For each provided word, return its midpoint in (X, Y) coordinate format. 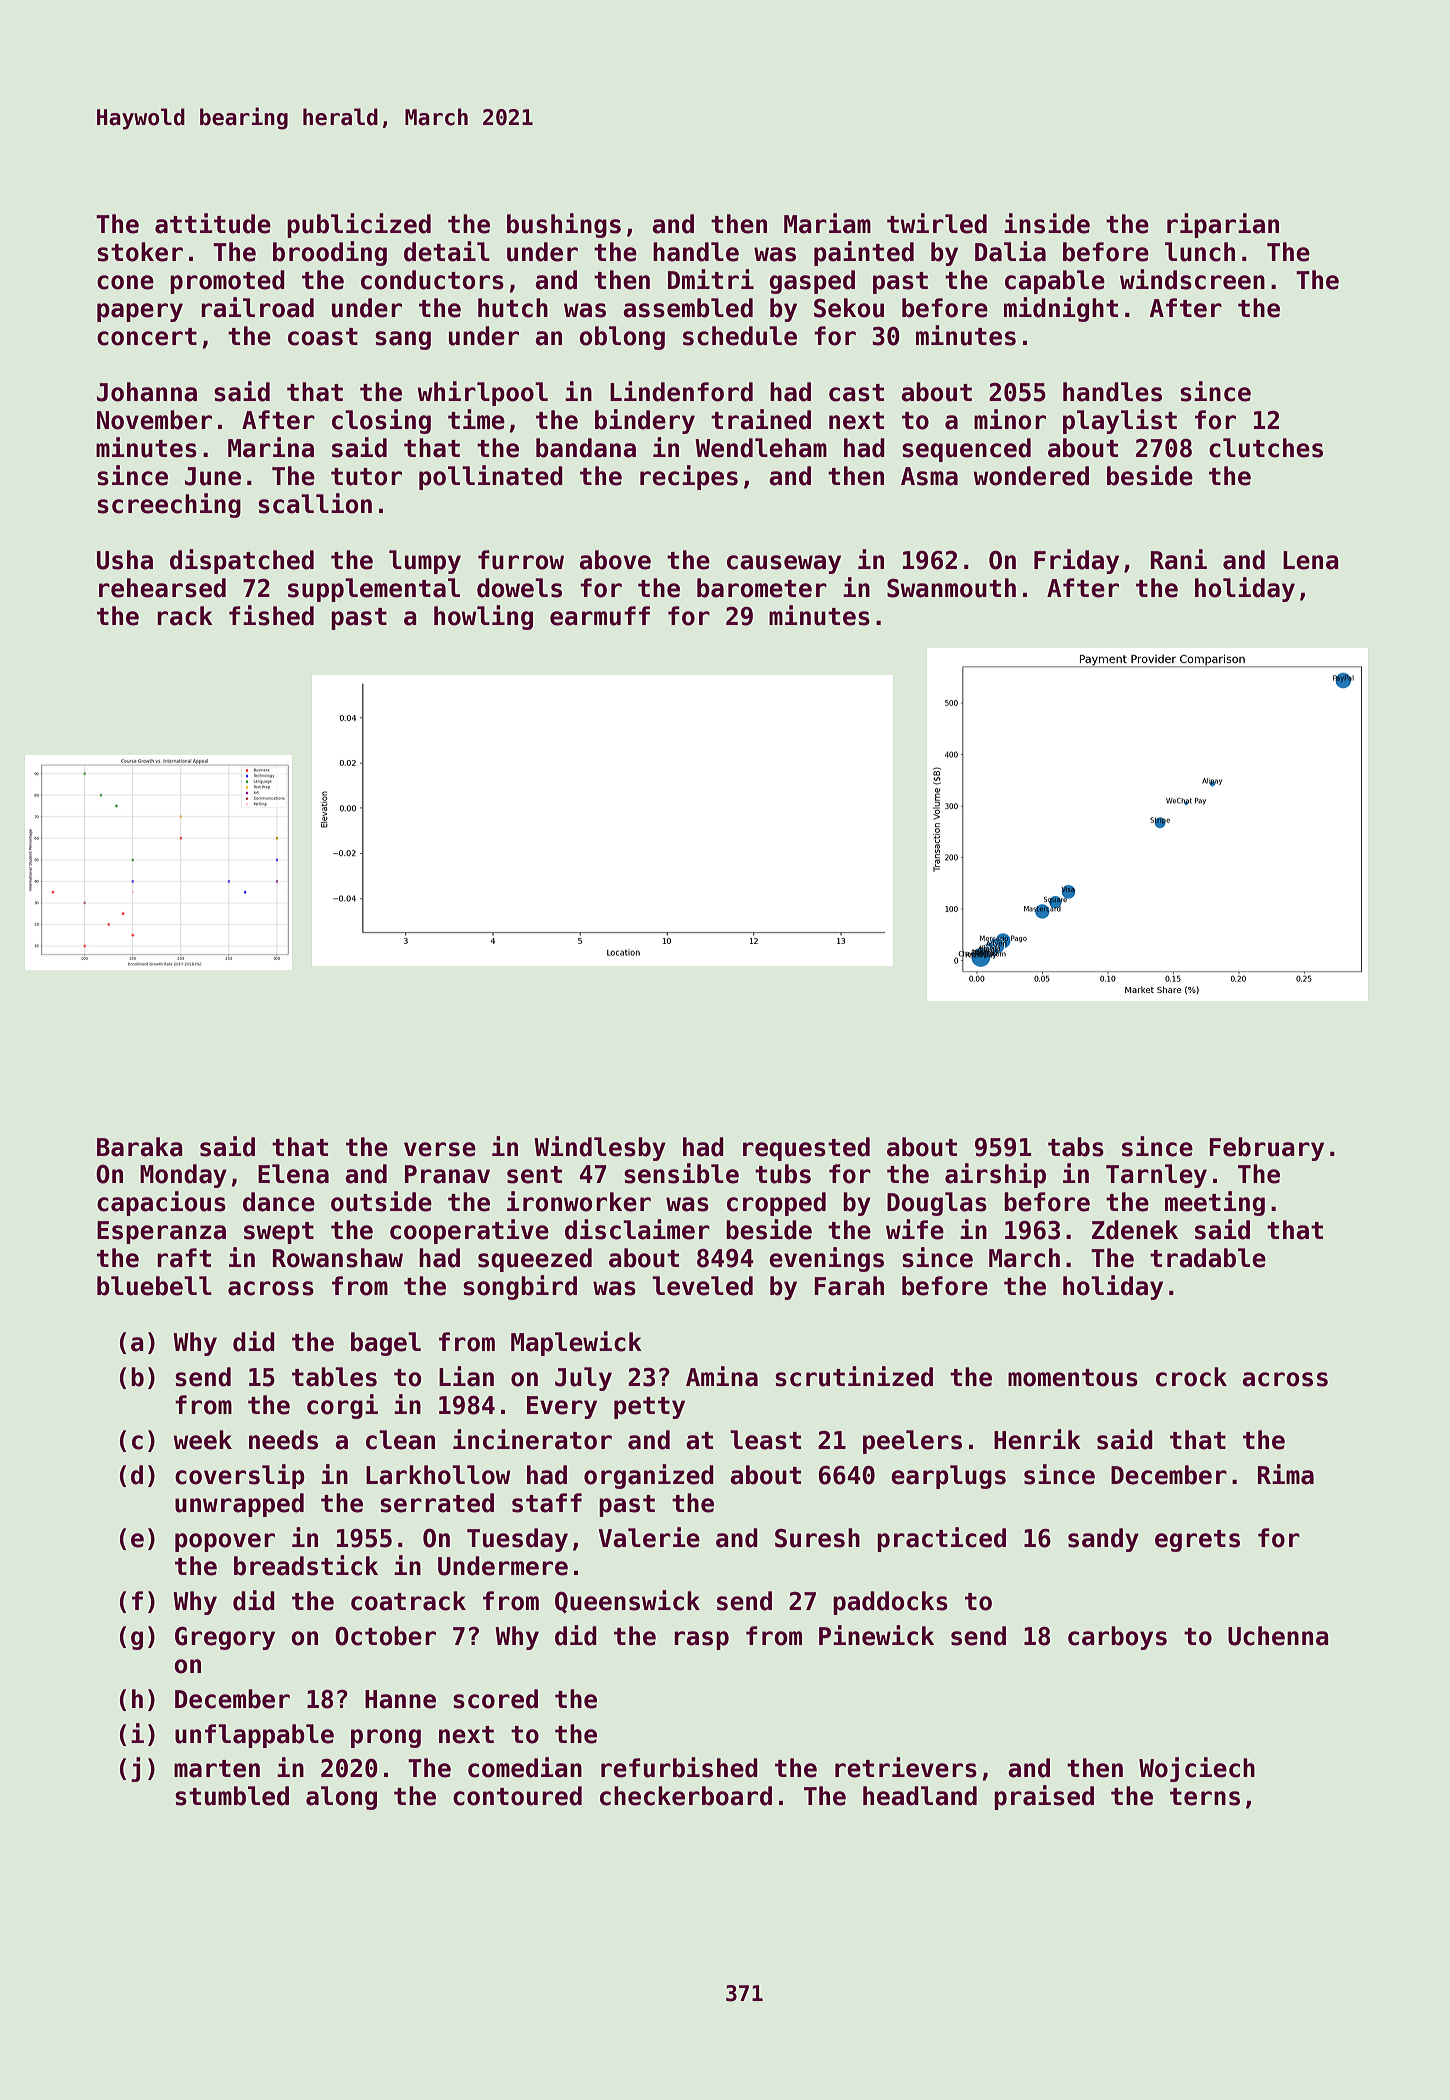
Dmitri (711, 279)
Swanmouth (951, 588)
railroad (257, 307)
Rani (1179, 559)
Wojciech (1197, 1769)
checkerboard (686, 1796)
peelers (912, 1442)
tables (334, 1377)
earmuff (600, 616)
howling (483, 617)
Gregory (225, 1638)
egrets (1197, 1541)
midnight (1061, 309)
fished (271, 615)
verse (440, 1149)
